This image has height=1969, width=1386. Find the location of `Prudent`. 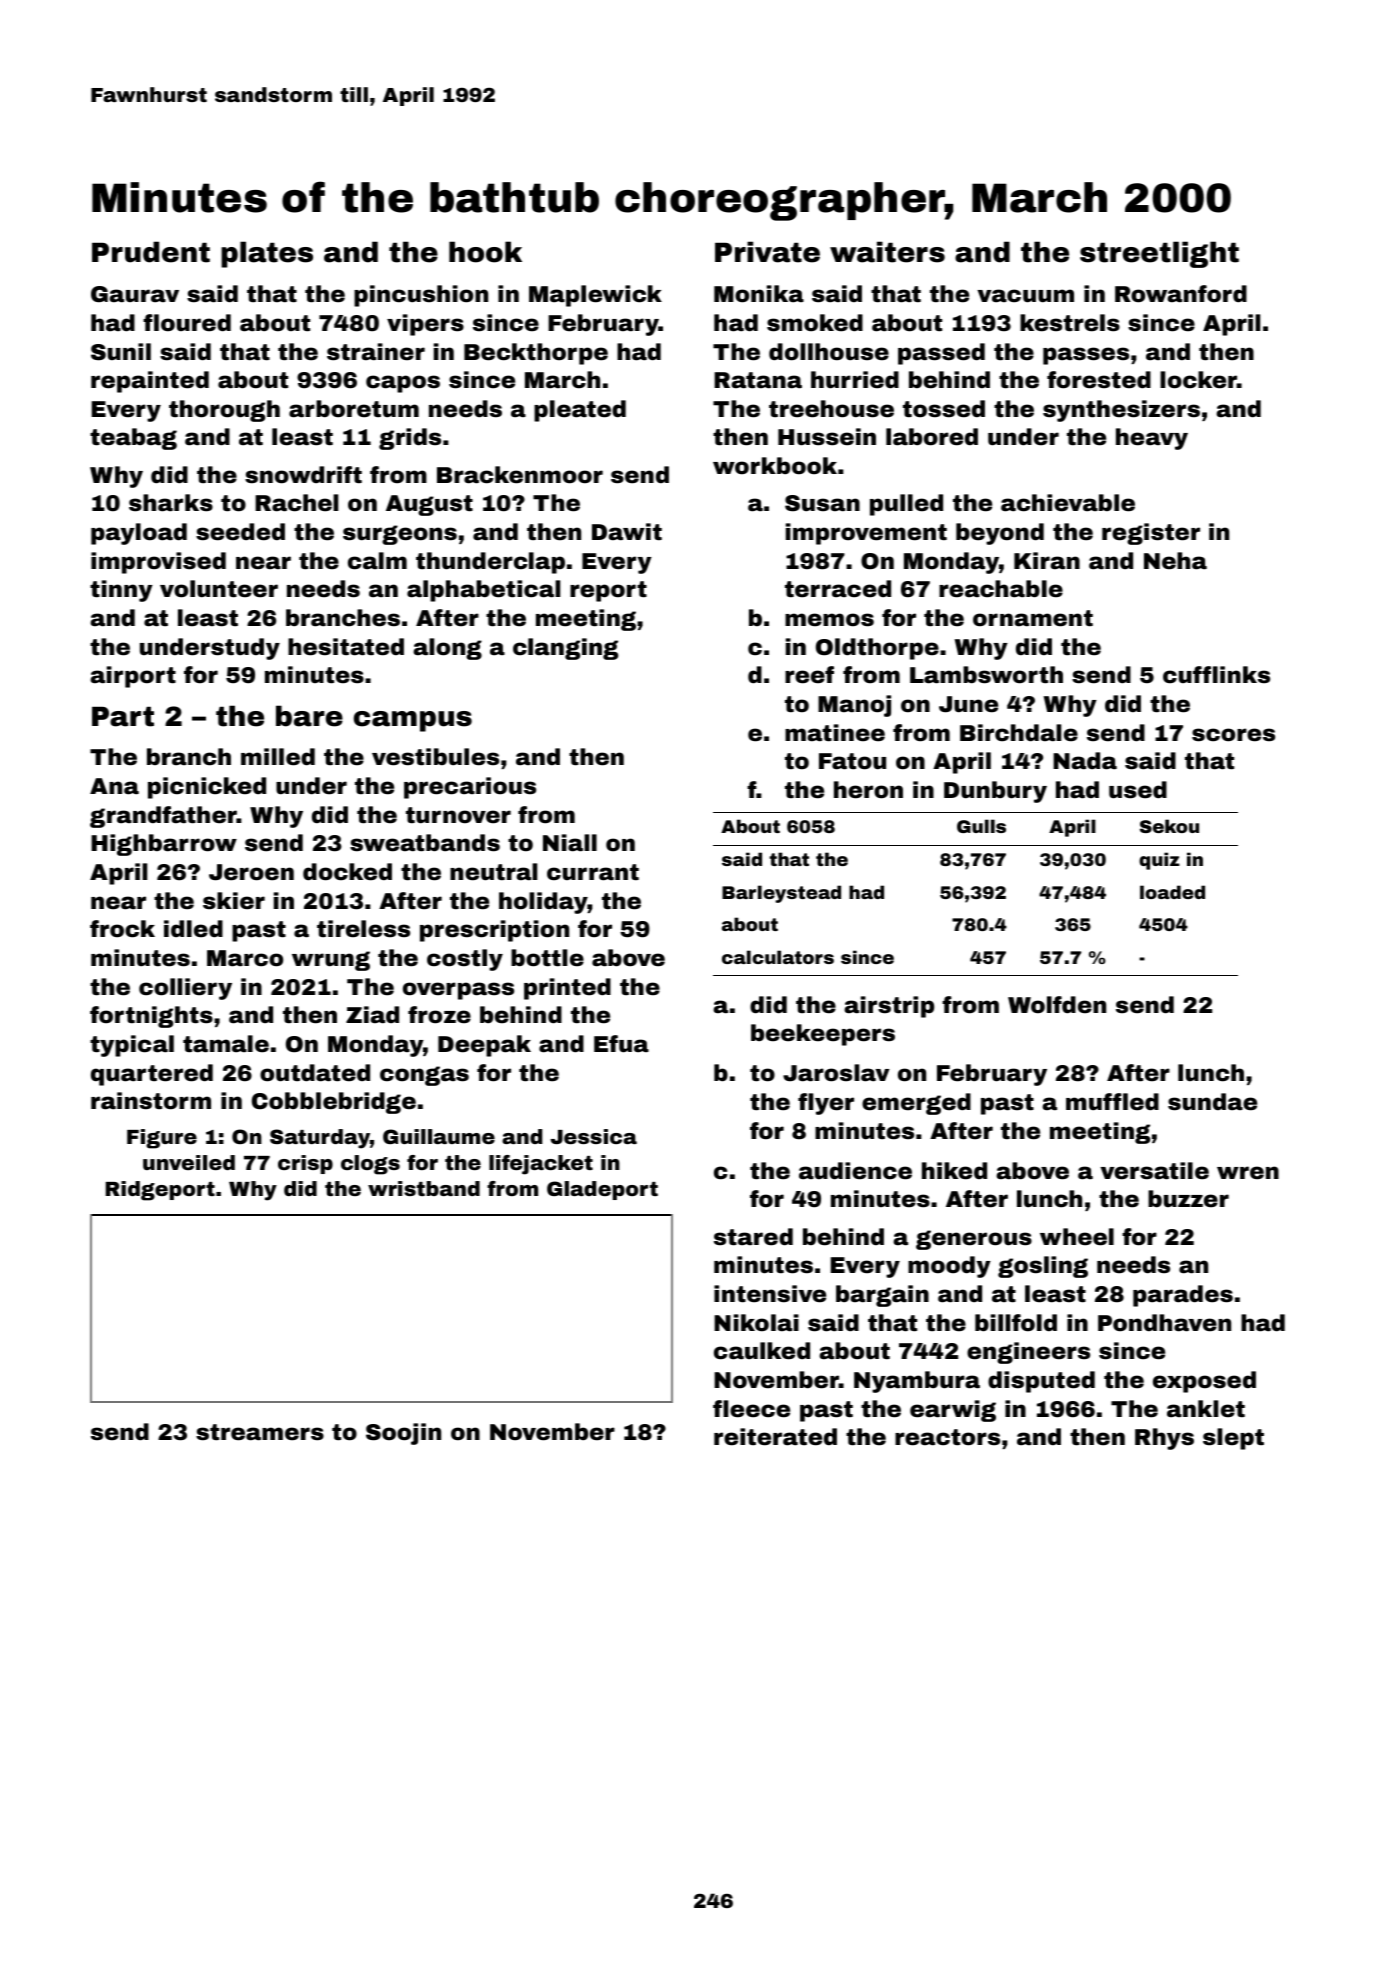

Prudent is located at coordinates (151, 252).
